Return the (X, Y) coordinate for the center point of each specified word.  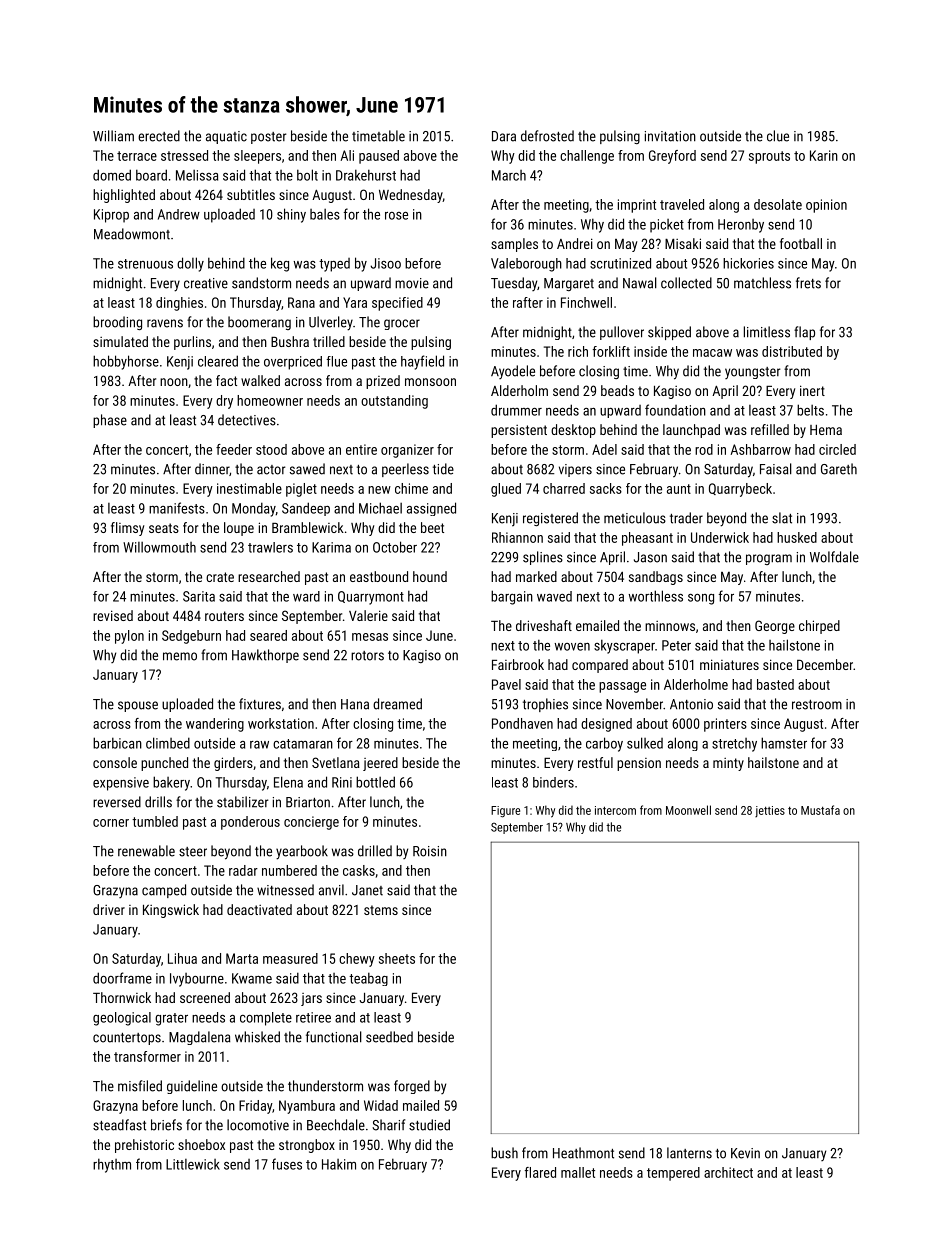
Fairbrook (518, 664)
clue (778, 136)
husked (797, 537)
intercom (615, 810)
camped (164, 891)
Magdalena (199, 1038)
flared (540, 1172)
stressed (184, 155)
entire (361, 449)
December (825, 664)
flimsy (127, 529)
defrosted (547, 136)
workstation (281, 723)
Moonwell (688, 810)
